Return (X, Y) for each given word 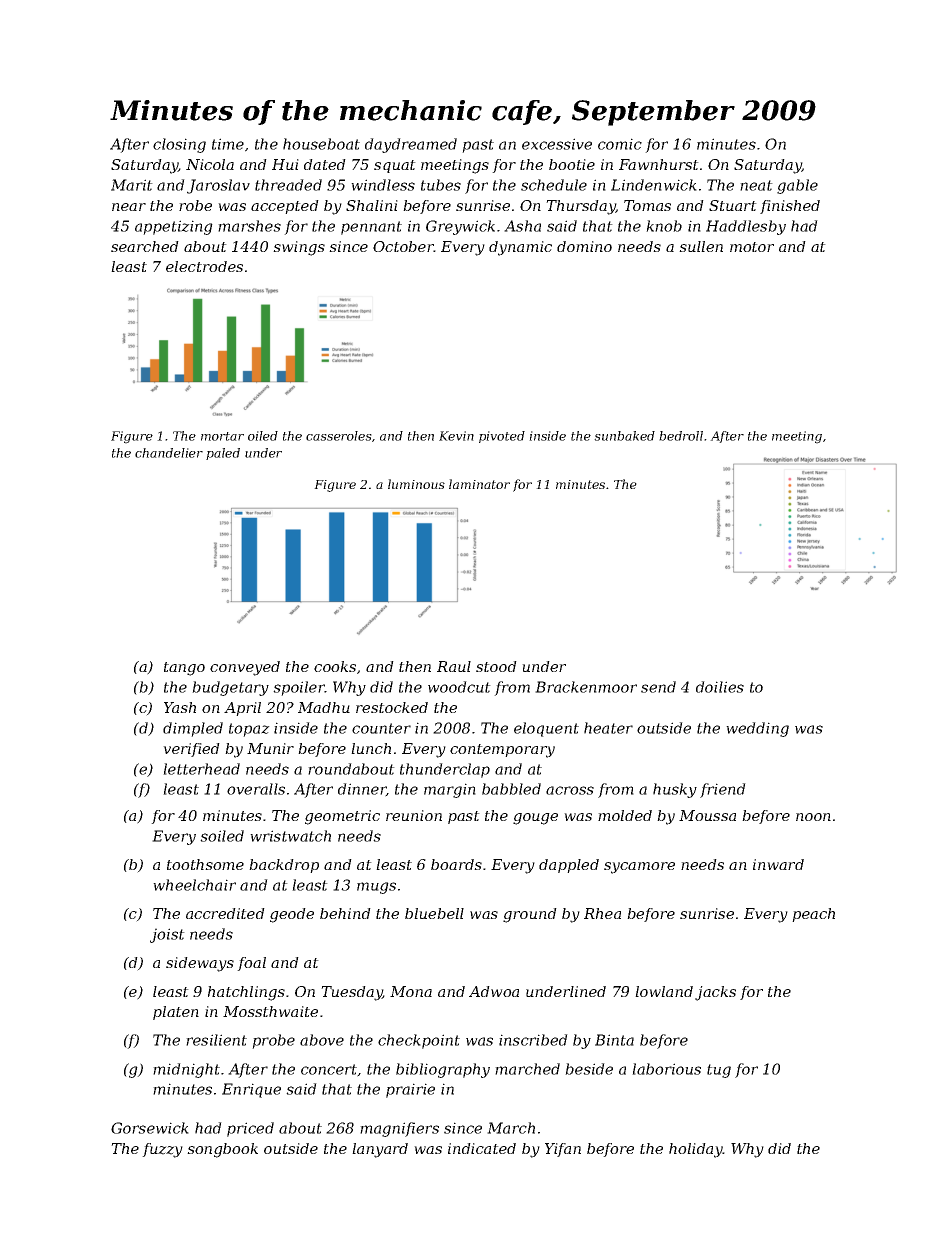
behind (345, 913)
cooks (335, 666)
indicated (482, 1148)
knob (664, 226)
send (658, 687)
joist (167, 935)
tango (184, 669)
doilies (720, 687)
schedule (554, 185)
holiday (696, 1150)
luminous (416, 484)
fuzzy (162, 1150)
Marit (132, 185)
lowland (664, 991)
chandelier (169, 453)
